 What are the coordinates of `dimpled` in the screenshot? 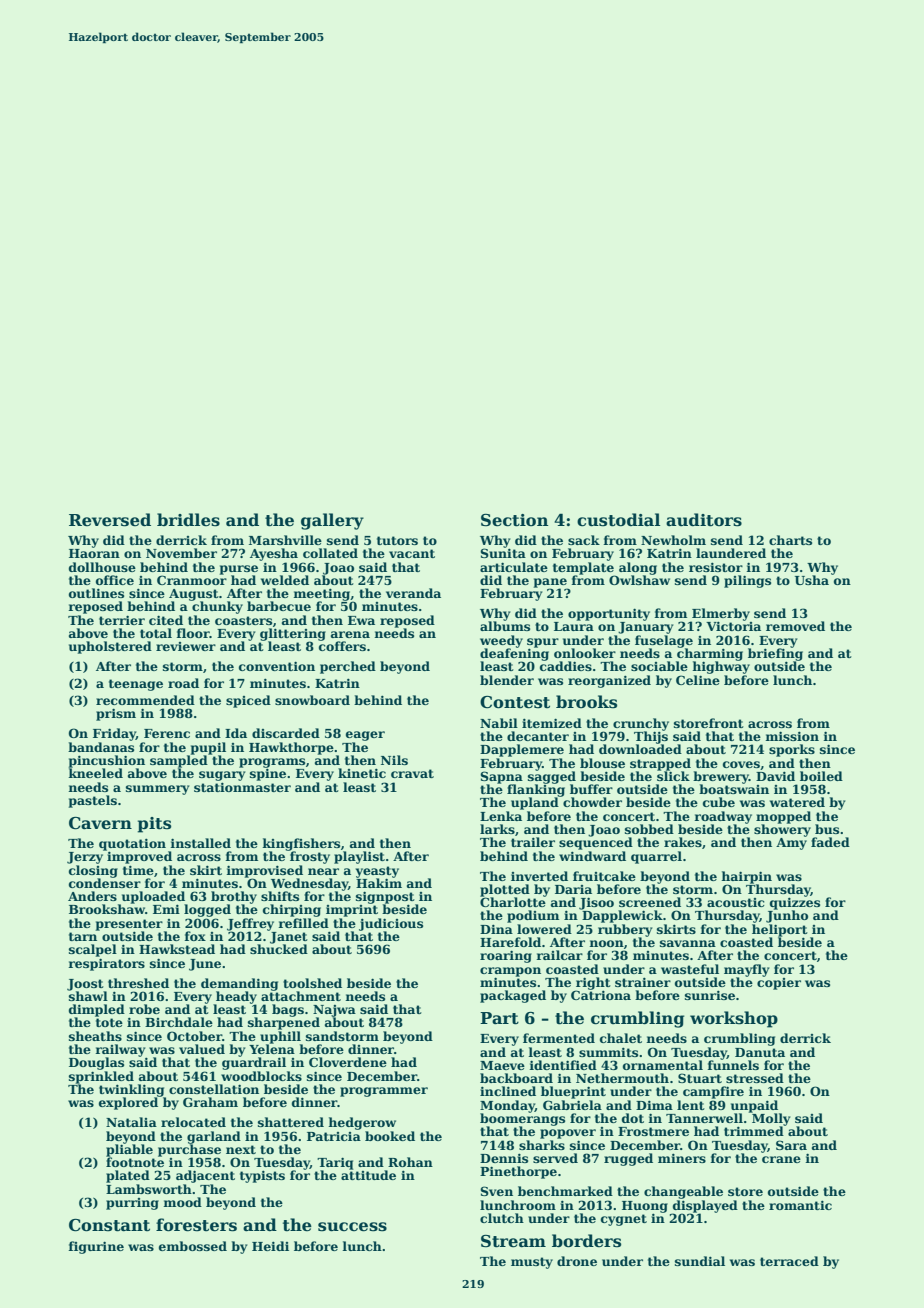 It's located at (97, 1010).
